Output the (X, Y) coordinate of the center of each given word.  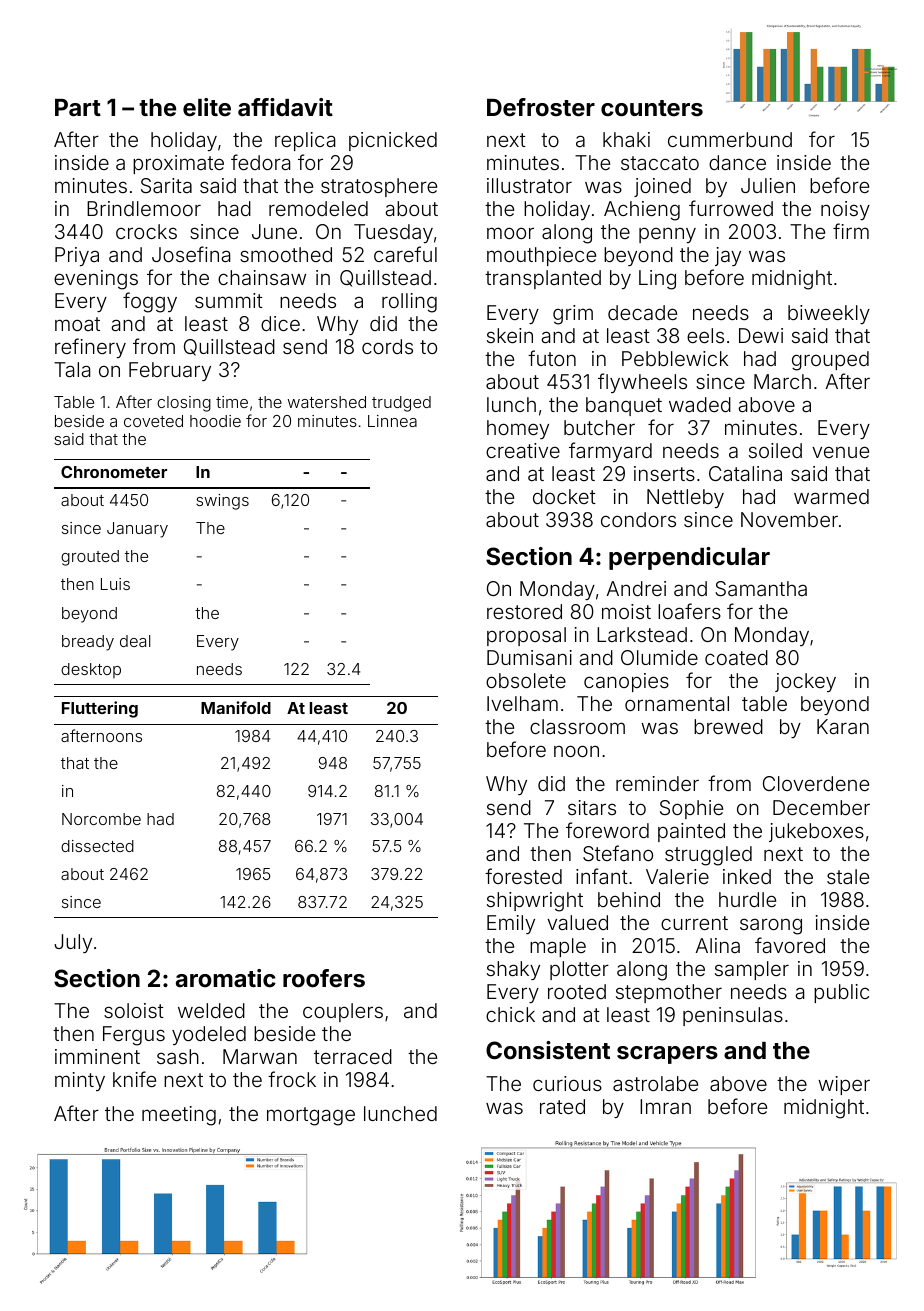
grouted (90, 558)
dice (280, 323)
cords (387, 346)
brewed (728, 726)
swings (222, 502)
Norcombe (101, 819)
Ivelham (522, 703)
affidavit (285, 107)
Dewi (761, 335)
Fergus (134, 1036)
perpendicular (689, 558)
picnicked (393, 141)
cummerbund (730, 139)
